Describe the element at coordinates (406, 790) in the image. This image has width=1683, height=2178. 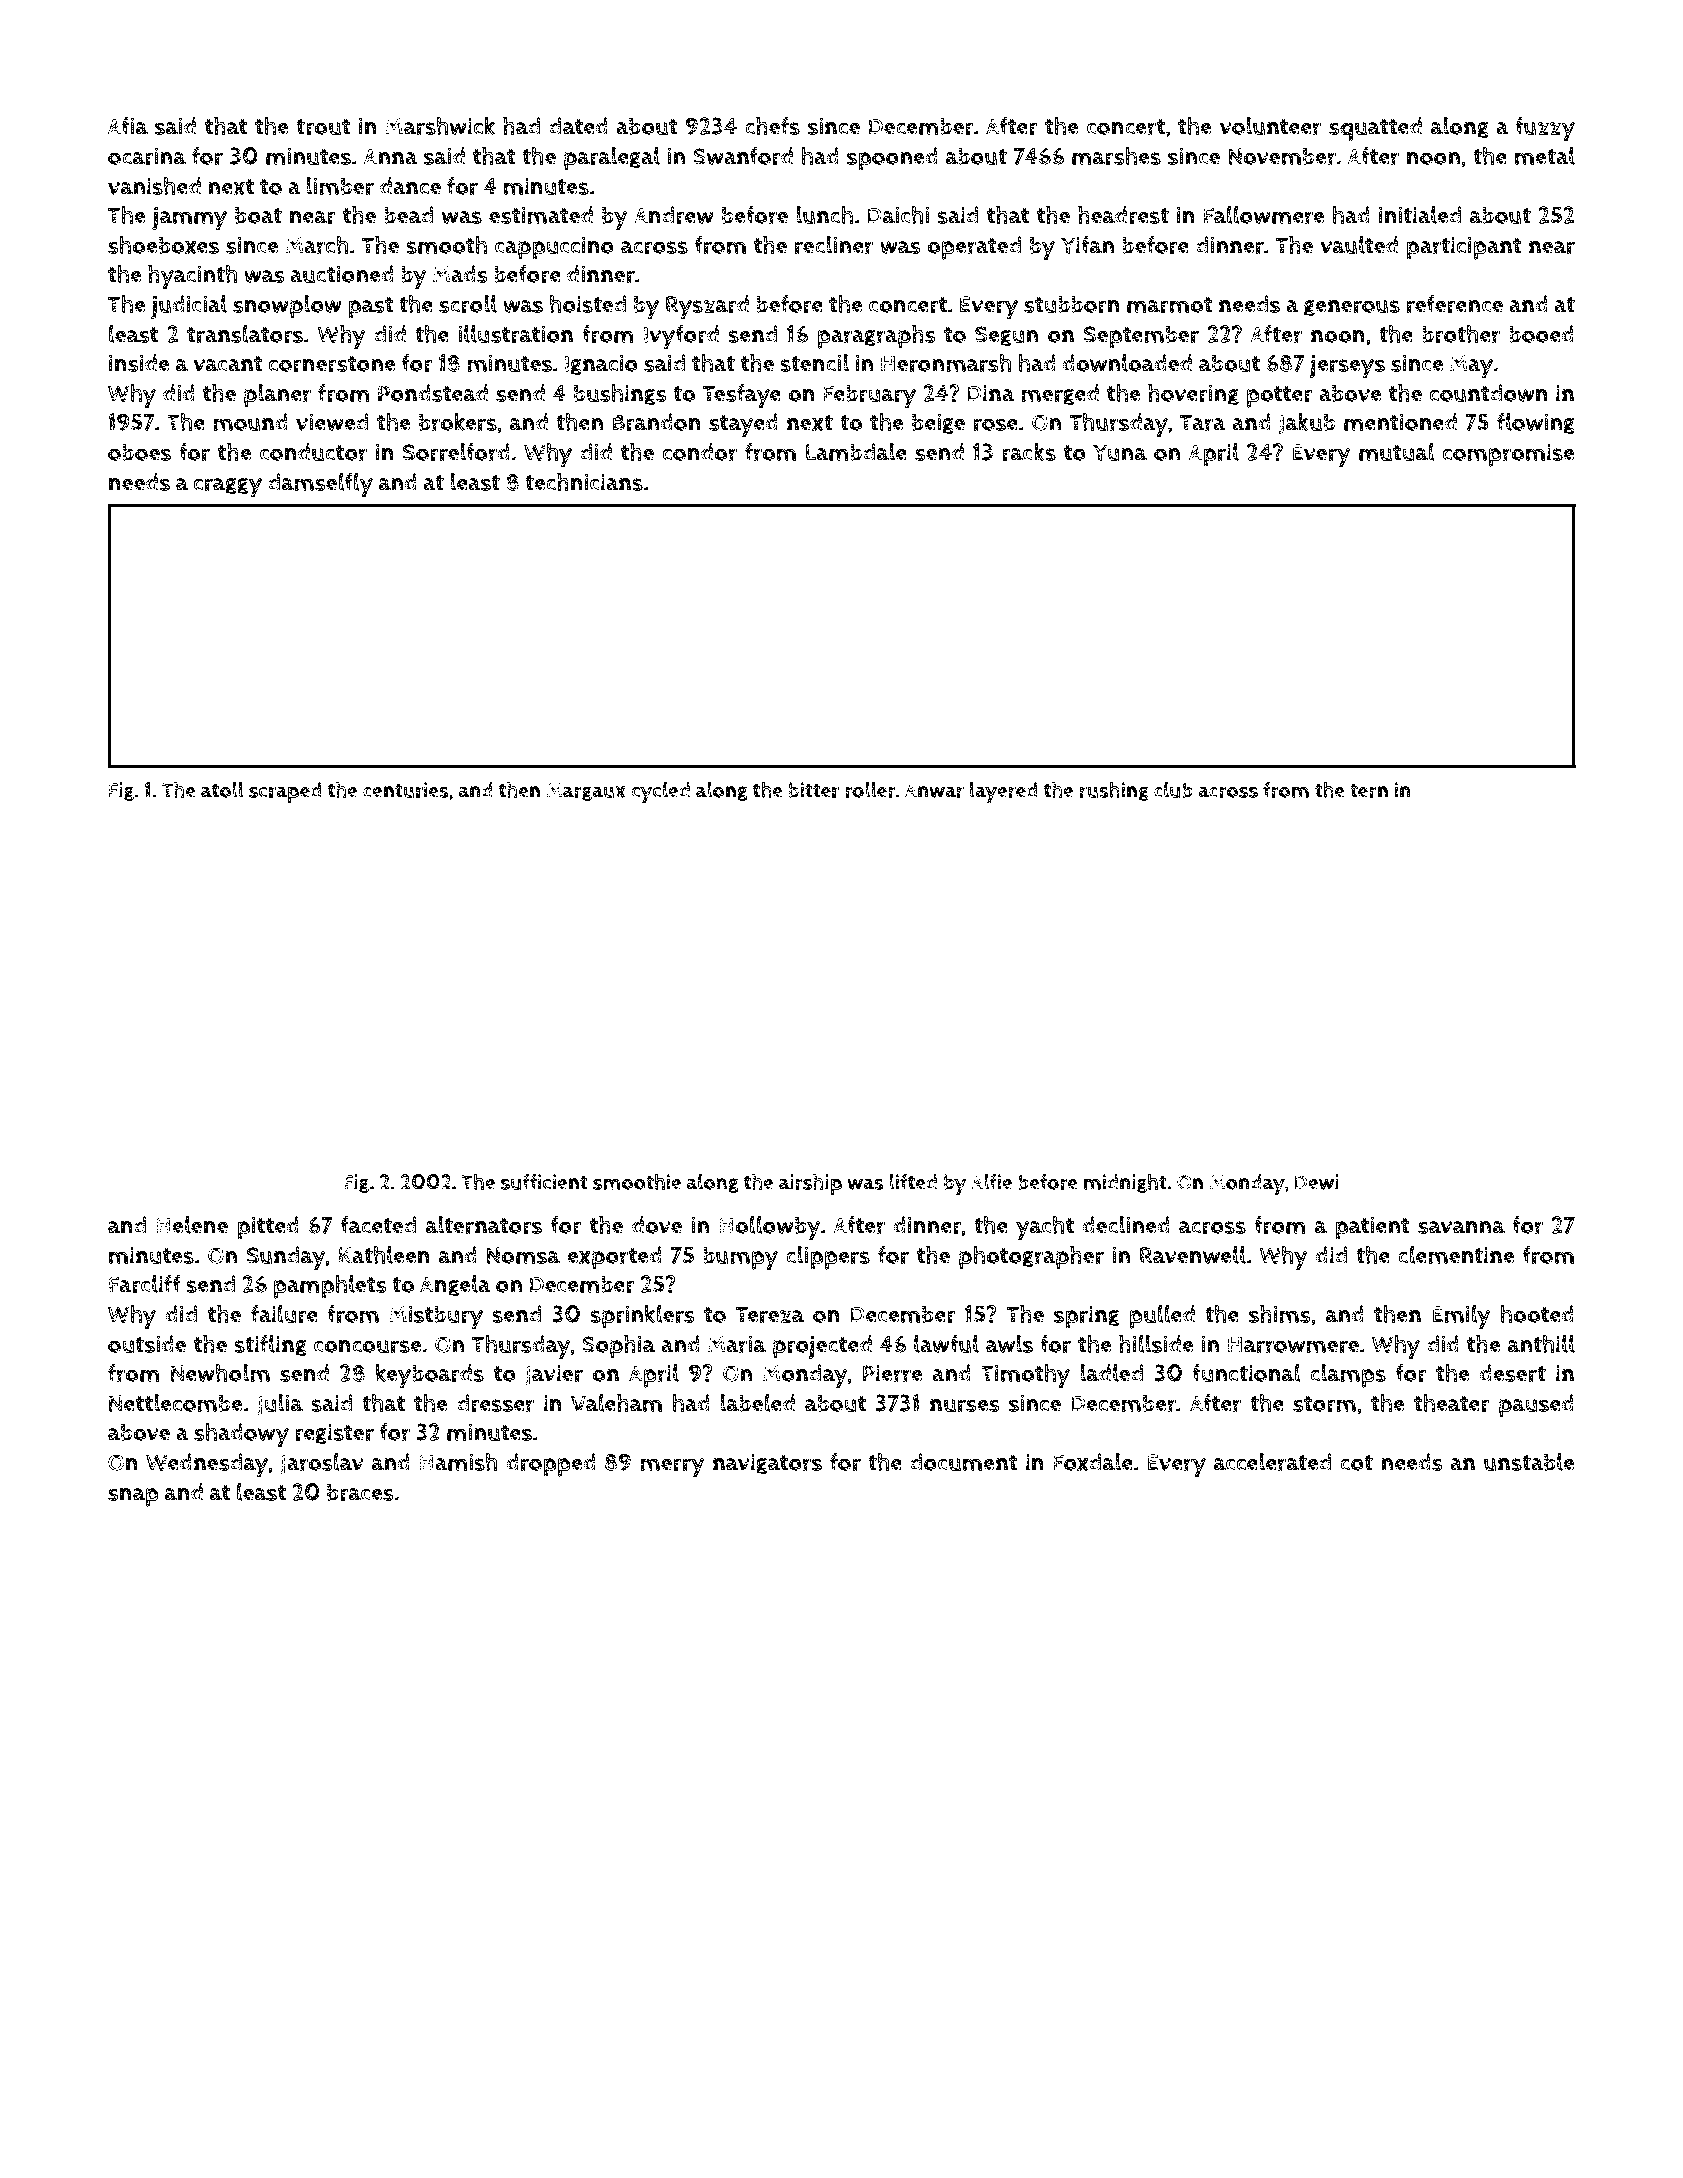
I see `centuries` at that location.
